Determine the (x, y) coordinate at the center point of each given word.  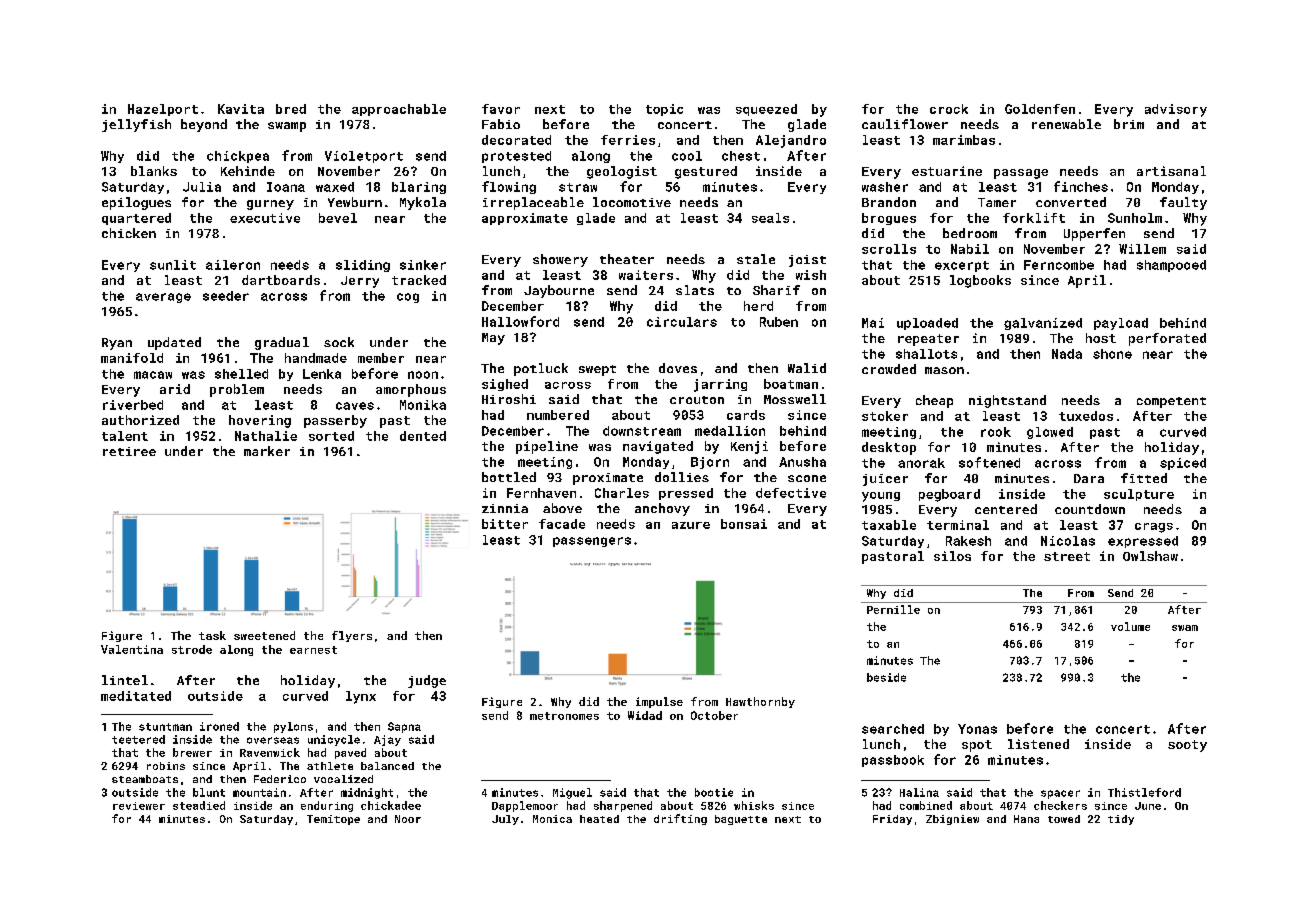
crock (949, 109)
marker (267, 451)
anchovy (662, 509)
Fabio (501, 124)
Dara (1089, 478)
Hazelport (163, 110)
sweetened (264, 635)
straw (578, 187)
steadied (199, 805)
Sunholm (1135, 218)
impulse (659, 702)
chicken (129, 233)
